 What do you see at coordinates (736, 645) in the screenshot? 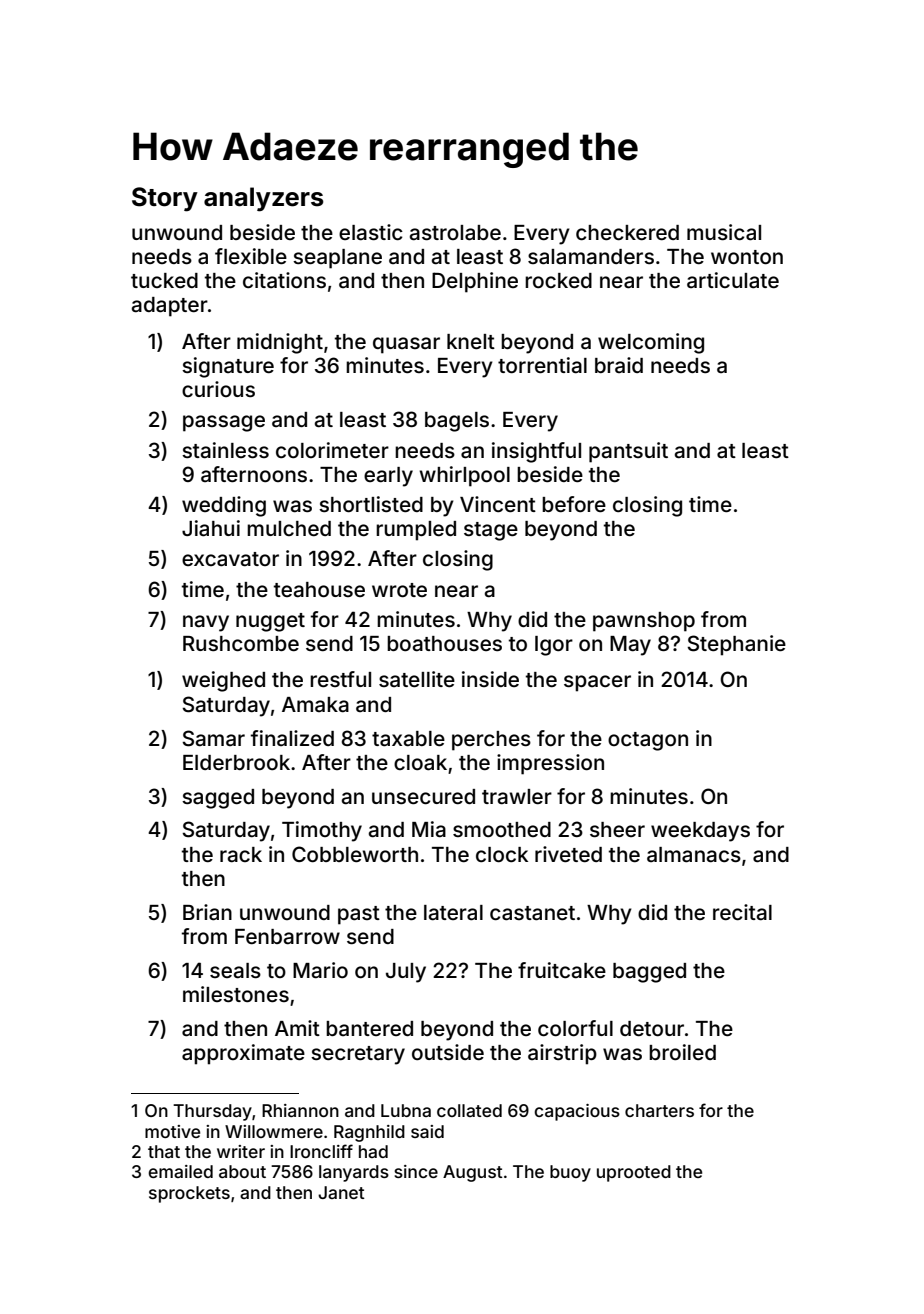
I see `Stephanie` at bounding box center [736, 645].
